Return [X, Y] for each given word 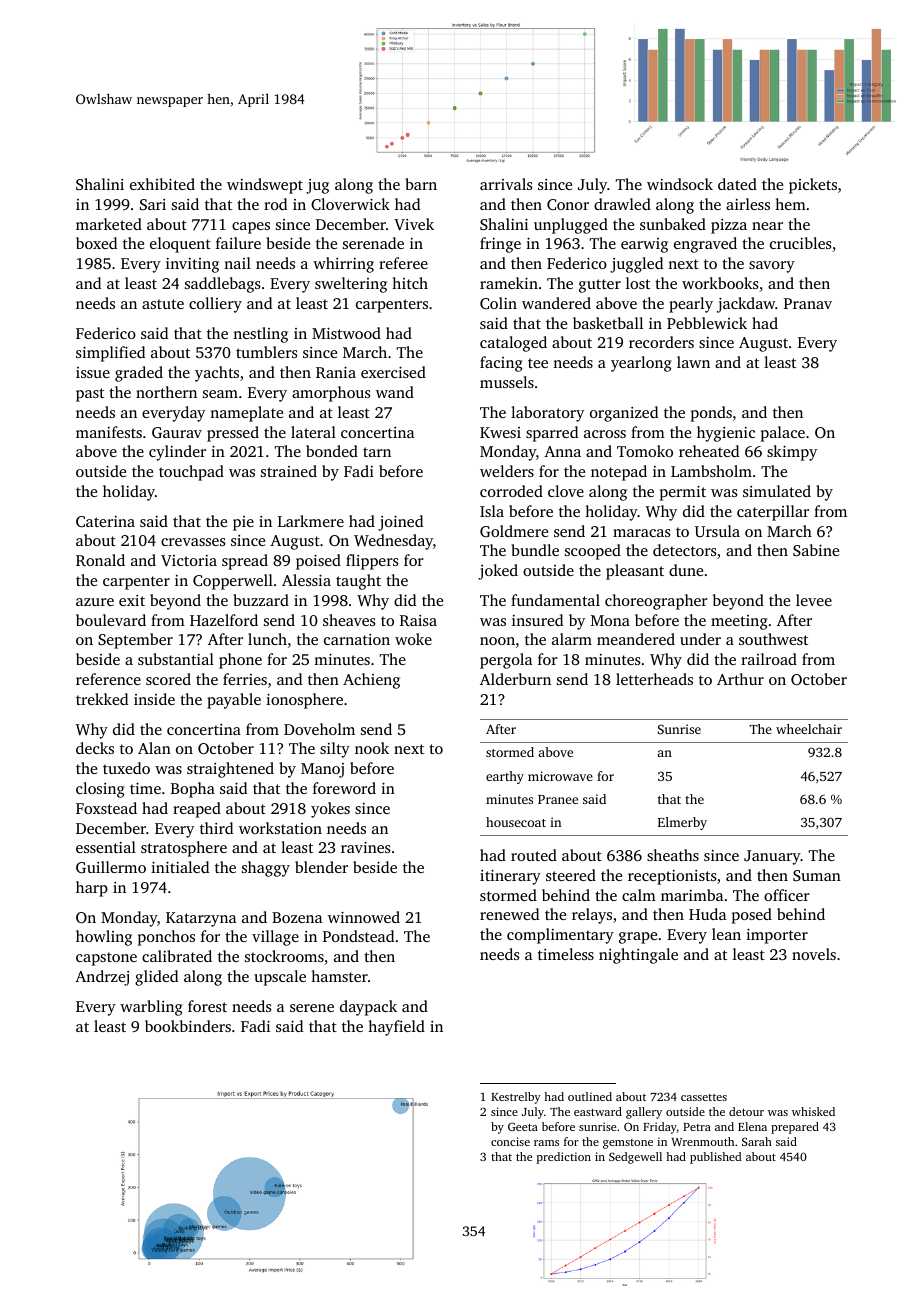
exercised [393, 372]
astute [163, 304]
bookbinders [188, 1026]
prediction [564, 1158]
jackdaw [746, 305]
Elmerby [682, 823]
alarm [572, 639]
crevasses [193, 542]
